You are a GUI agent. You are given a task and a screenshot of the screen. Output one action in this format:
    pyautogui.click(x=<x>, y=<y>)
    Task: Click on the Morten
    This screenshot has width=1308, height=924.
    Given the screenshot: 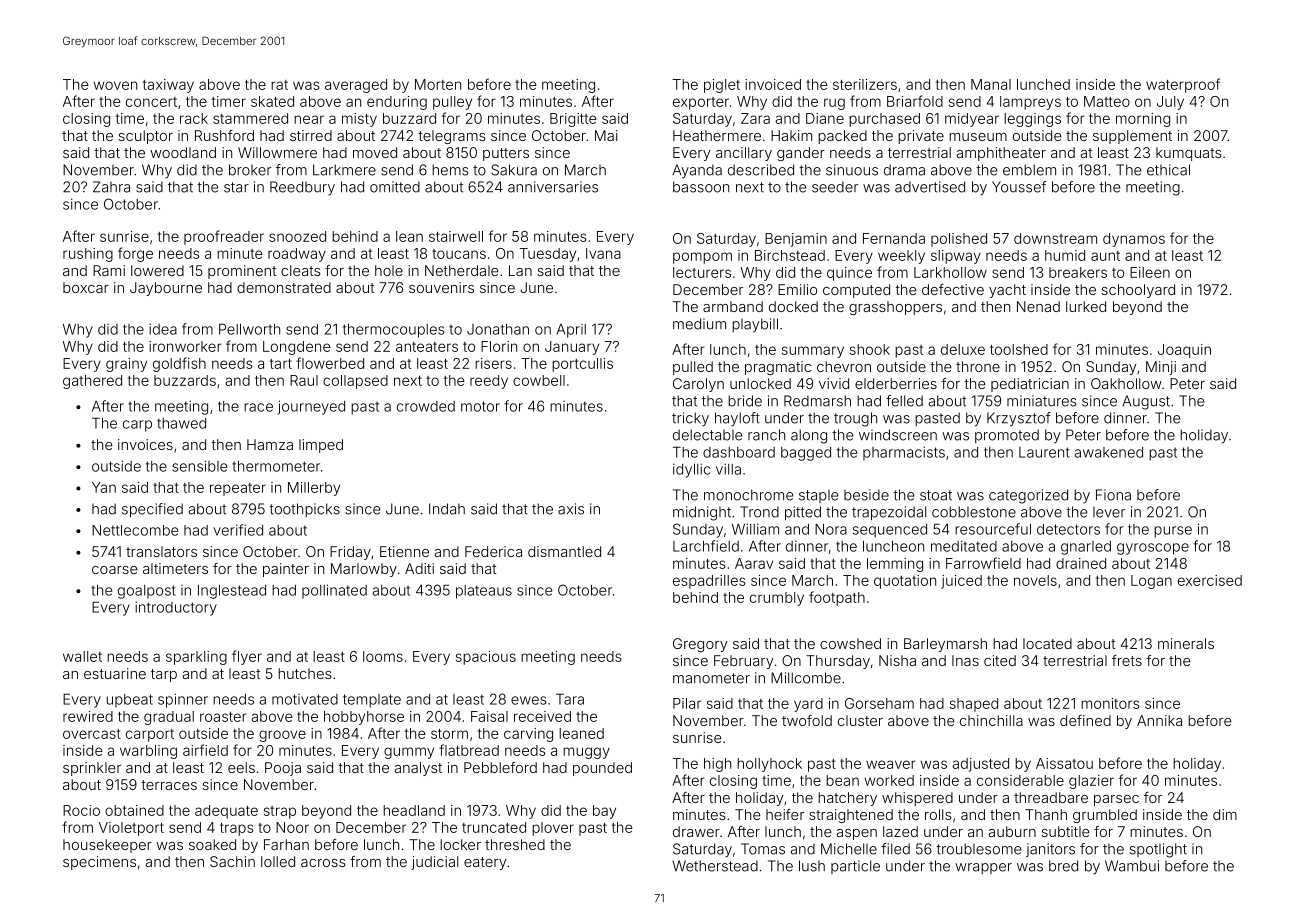 What is the action you would take?
    pyautogui.click(x=438, y=84)
